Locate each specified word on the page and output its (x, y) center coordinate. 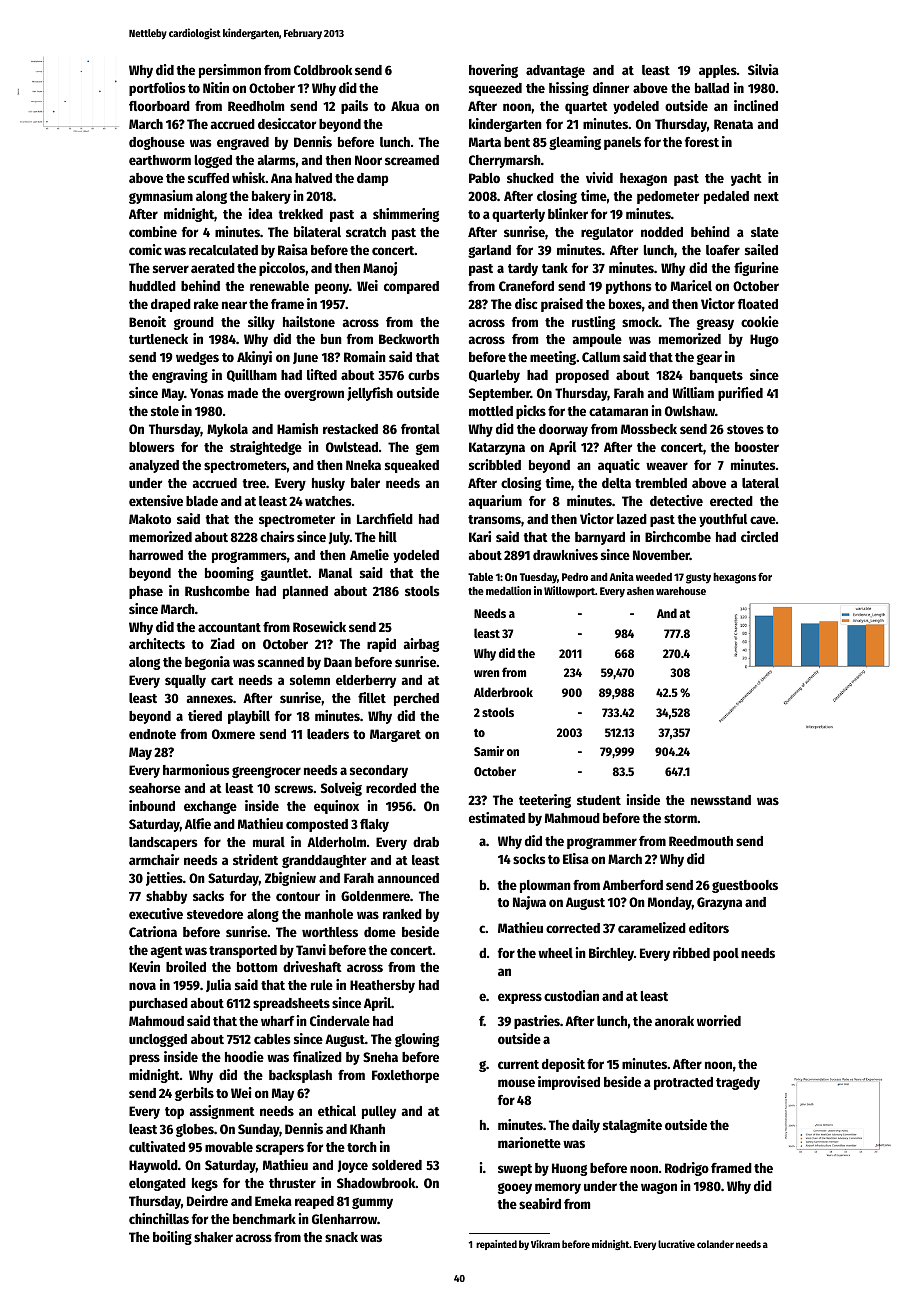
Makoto (150, 519)
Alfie (198, 823)
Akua (405, 106)
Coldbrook (323, 70)
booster (757, 447)
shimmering (406, 215)
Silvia (763, 69)
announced (408, 878)
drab (426, 842)
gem (427, 449)
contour (298, 896)
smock (640, 322)
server (171, 269)
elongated (157, 1184)
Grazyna (719, 903)
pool (726, 954)
